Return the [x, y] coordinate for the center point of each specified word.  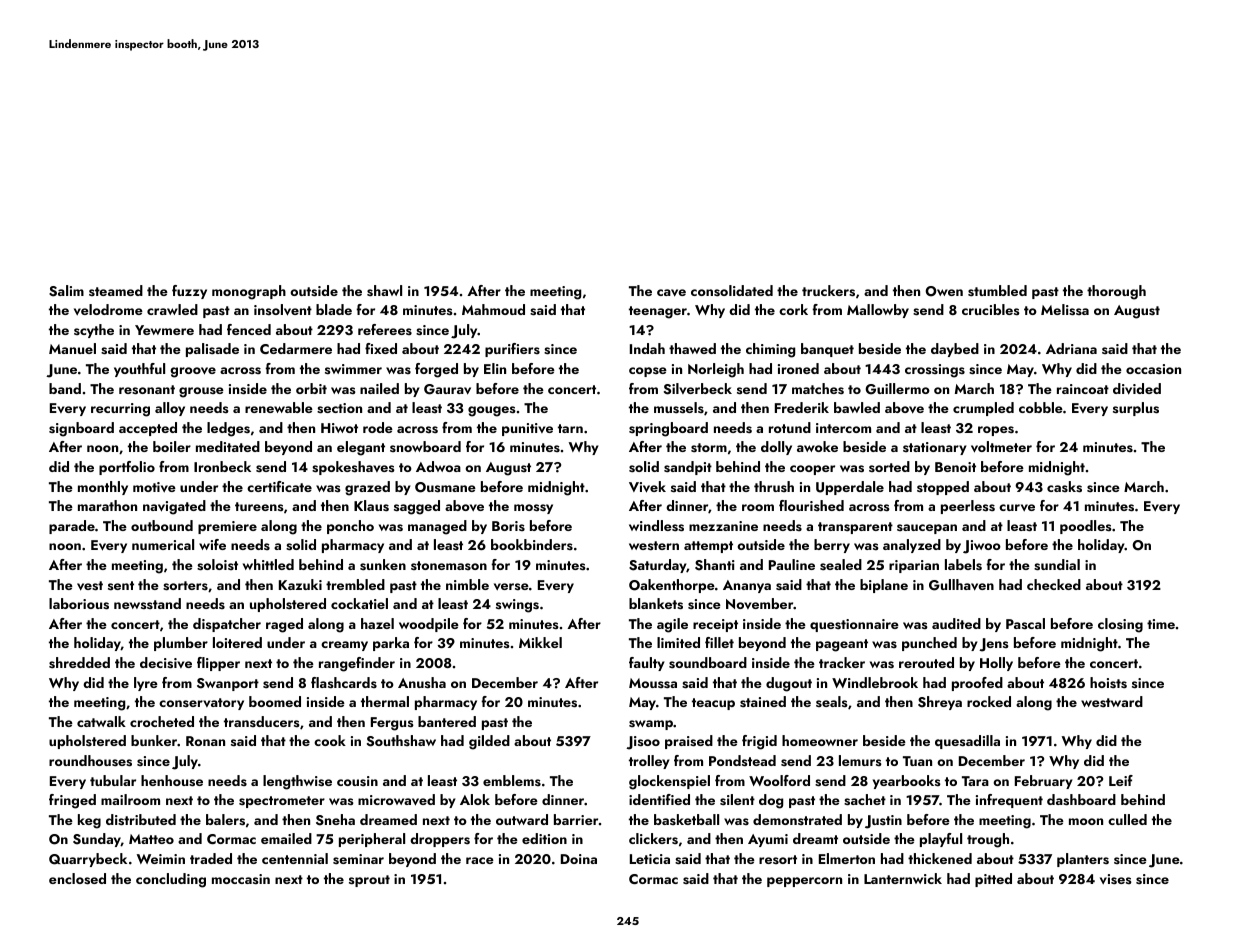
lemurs [860, 760]
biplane [884, 586]
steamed [116, 290]
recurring [120, 410]
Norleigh [716, 370]
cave [671, 293]
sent [121, 585]
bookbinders [532, 544]
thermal [385, 701]
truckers [828, 291]
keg [89, 821]
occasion [1153, 369]
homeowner [820, 740]
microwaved [396, 800]
